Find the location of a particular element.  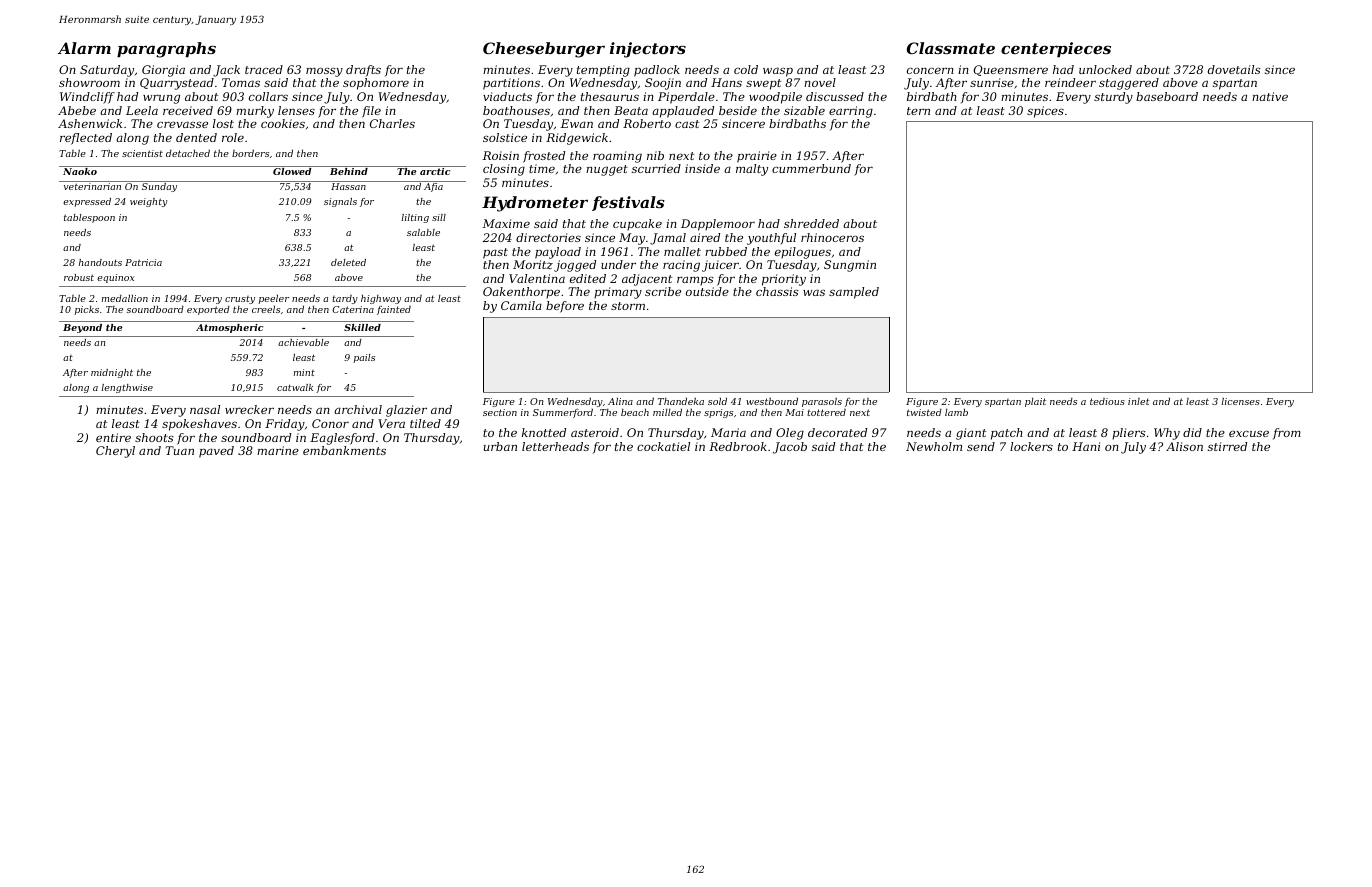

malty is located at coordinates (752, 170).
